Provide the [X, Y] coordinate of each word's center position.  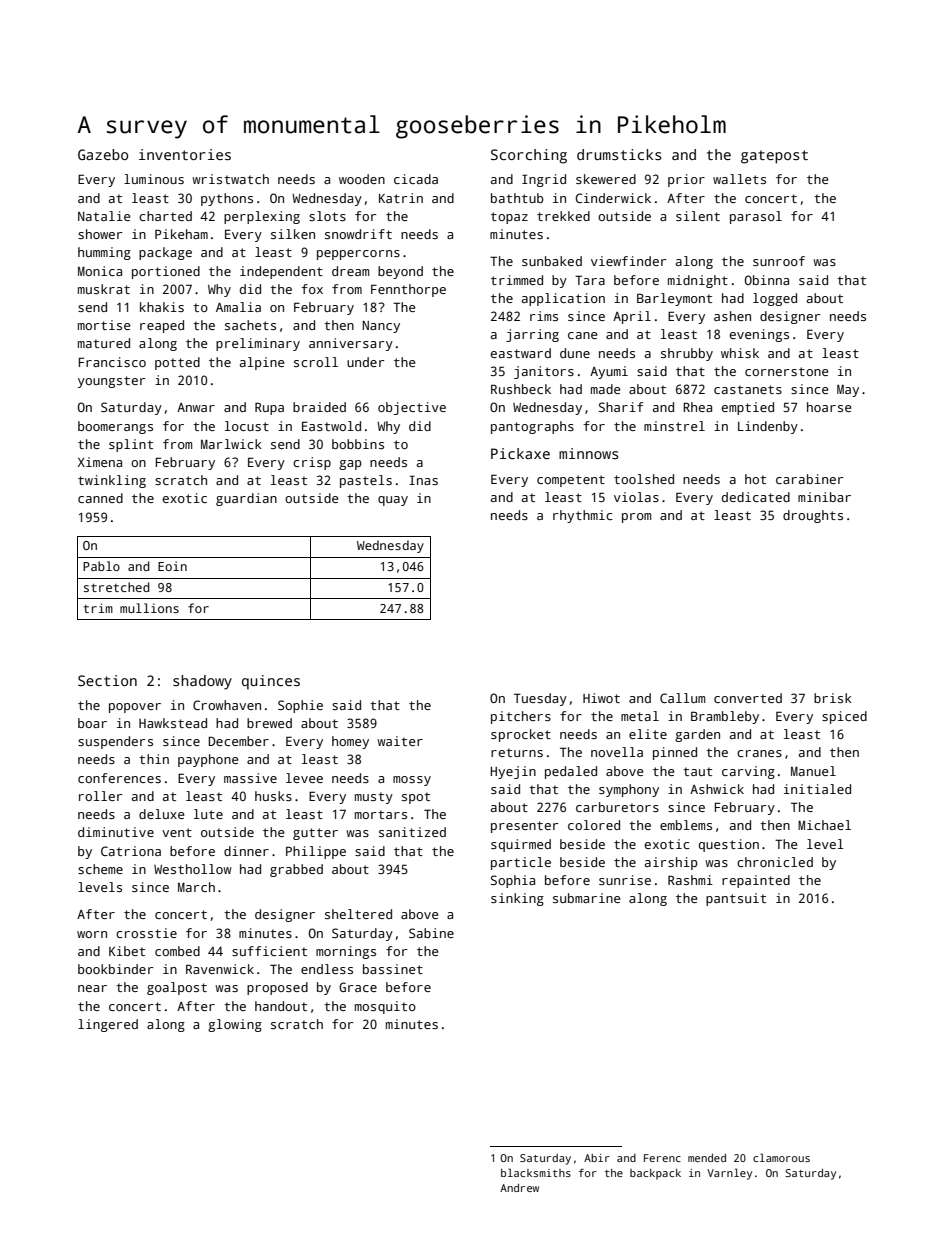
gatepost [774, 157]
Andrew [519, 1188]
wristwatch [230, 179]
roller [100, 796]
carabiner [809, 479]
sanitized [412, 832]
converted [748, 698]
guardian [246, 499]
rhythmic [583, 516]
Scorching [529, 156]
